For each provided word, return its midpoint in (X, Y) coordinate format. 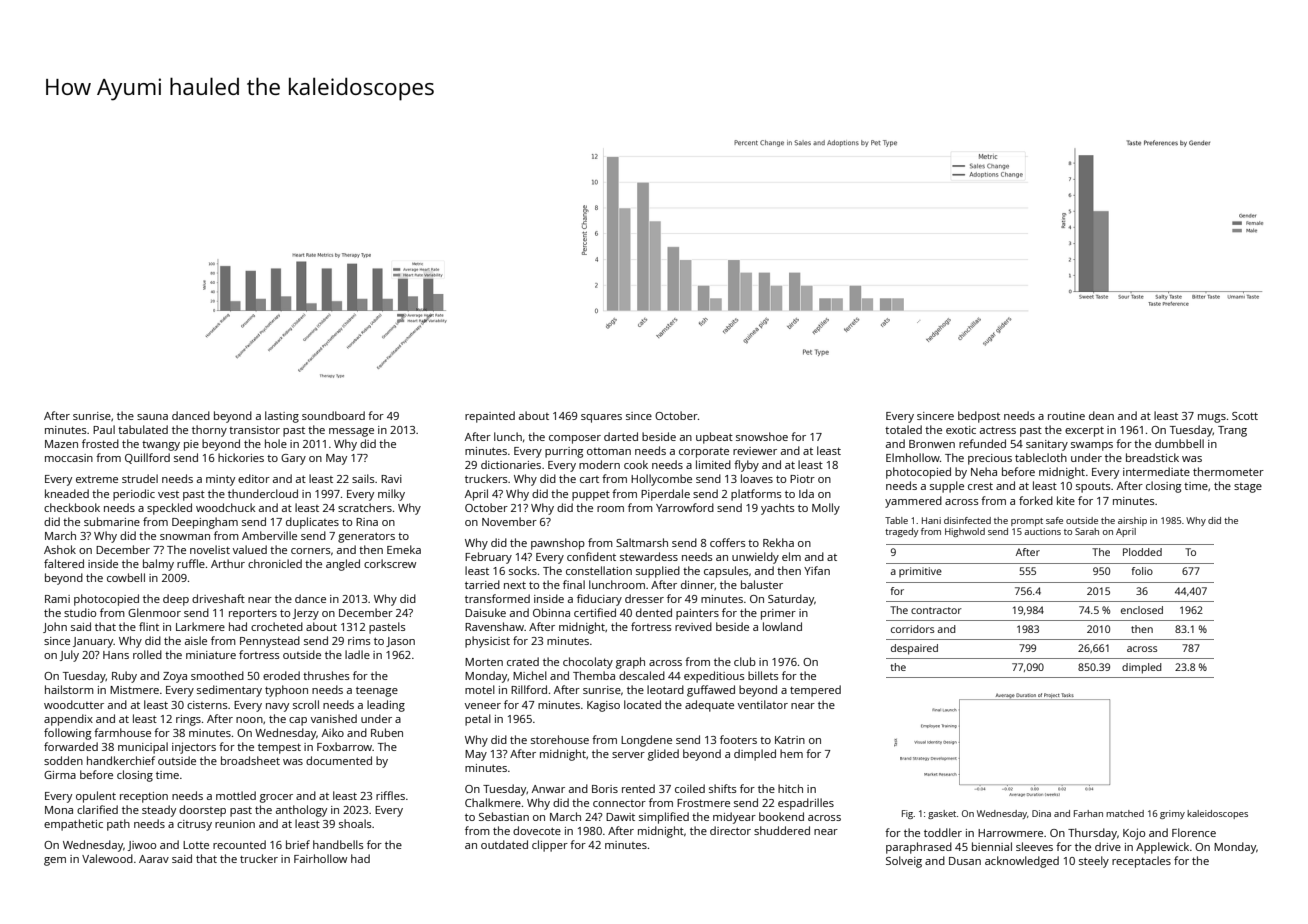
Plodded (1142, 552)
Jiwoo (142, 846)
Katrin (790, 740)
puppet (591, 495)
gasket (942, 814)
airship (1132, 521)
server (628, 755)
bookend (781, 816)
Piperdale (665, 495)
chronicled (275, 563)
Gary (293, 459)
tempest (279, 748)
